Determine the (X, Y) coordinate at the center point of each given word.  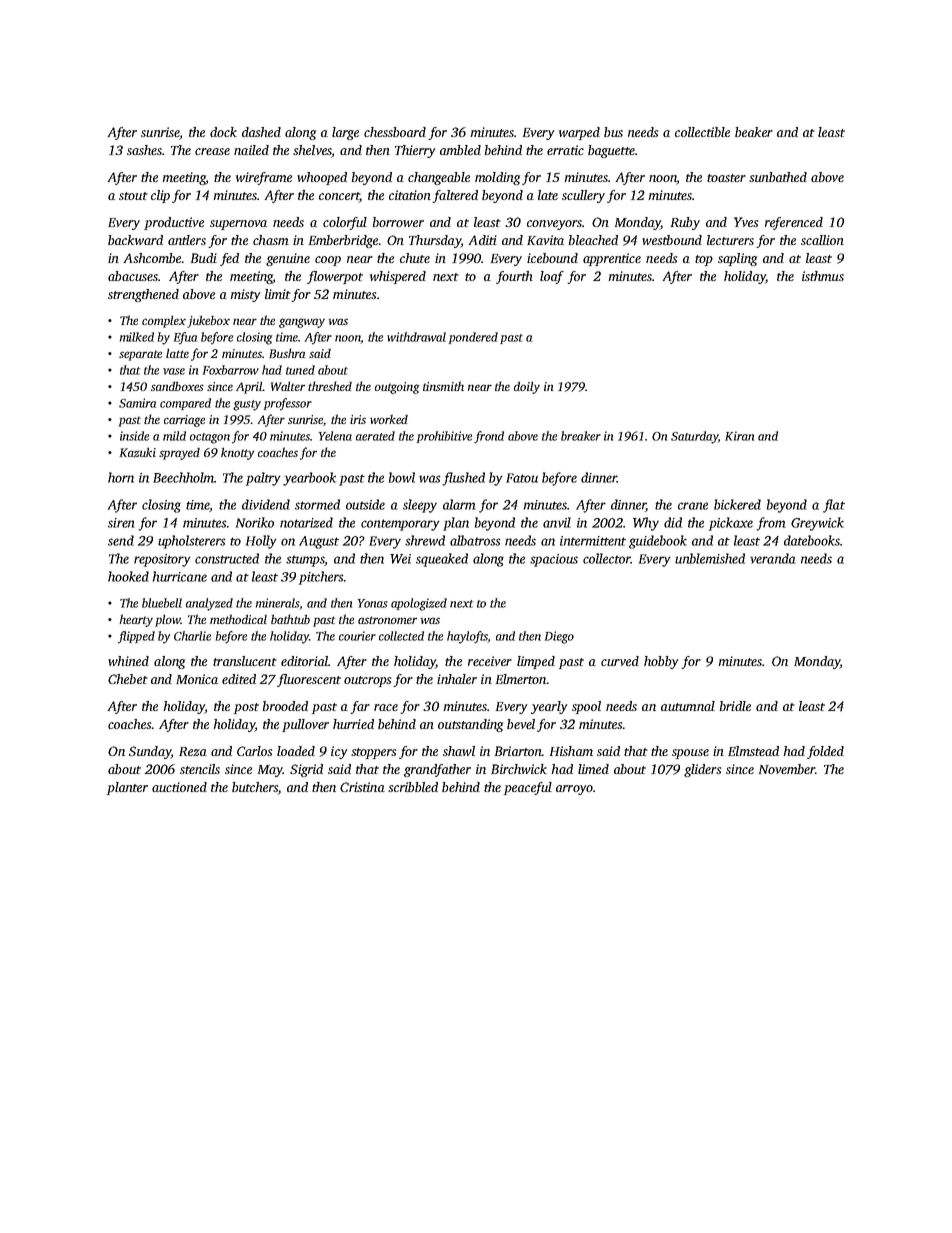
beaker (754, 132)
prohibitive (444, 437)
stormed (317, 504)
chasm (271, 240)
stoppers (373, 753)
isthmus (823, 276)
